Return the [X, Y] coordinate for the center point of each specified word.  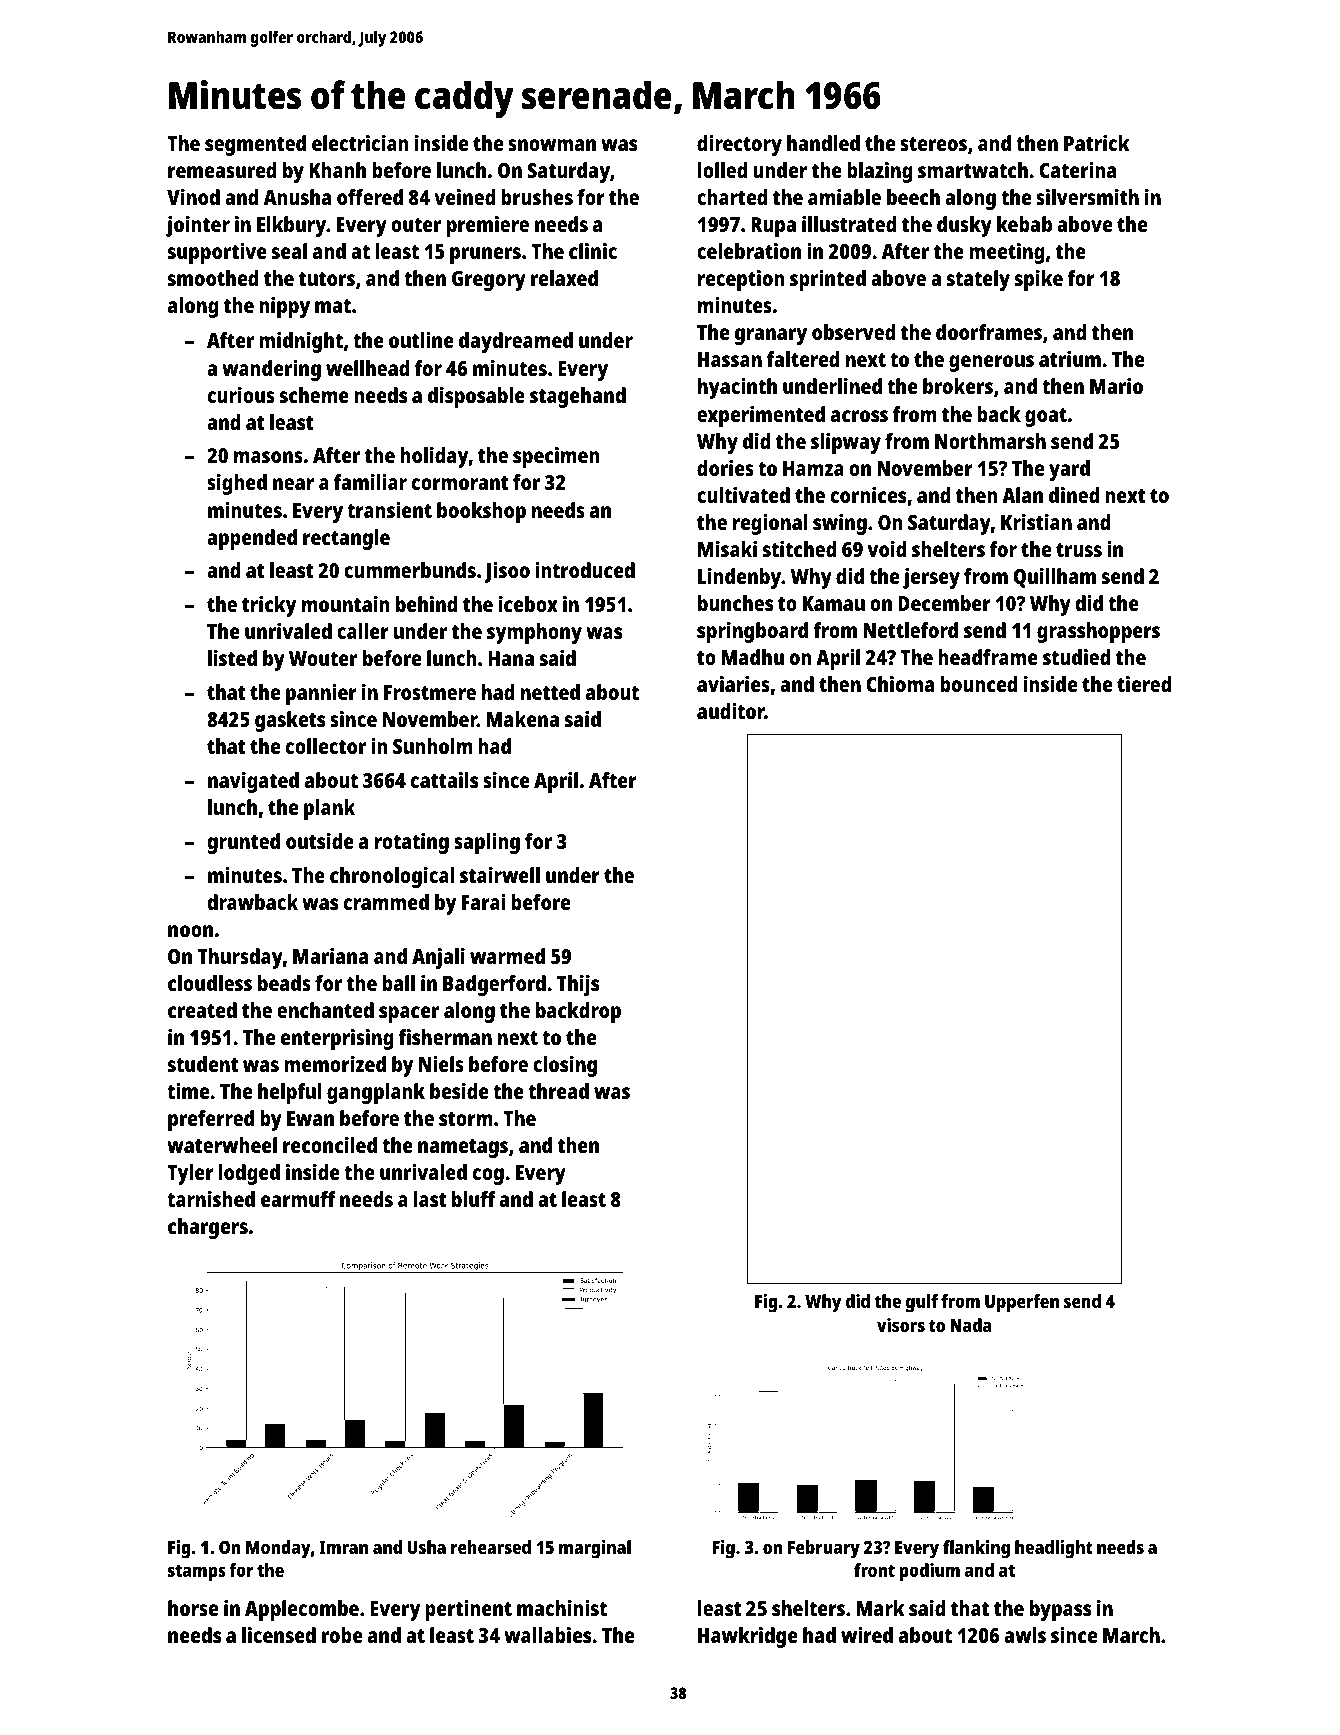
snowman [552, 145]
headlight [1054, 1549]
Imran [343, 1547]
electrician [360, 143]
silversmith [1087, 197]
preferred [211, 1120]
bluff [473, 1199]
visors [901, 1325]
